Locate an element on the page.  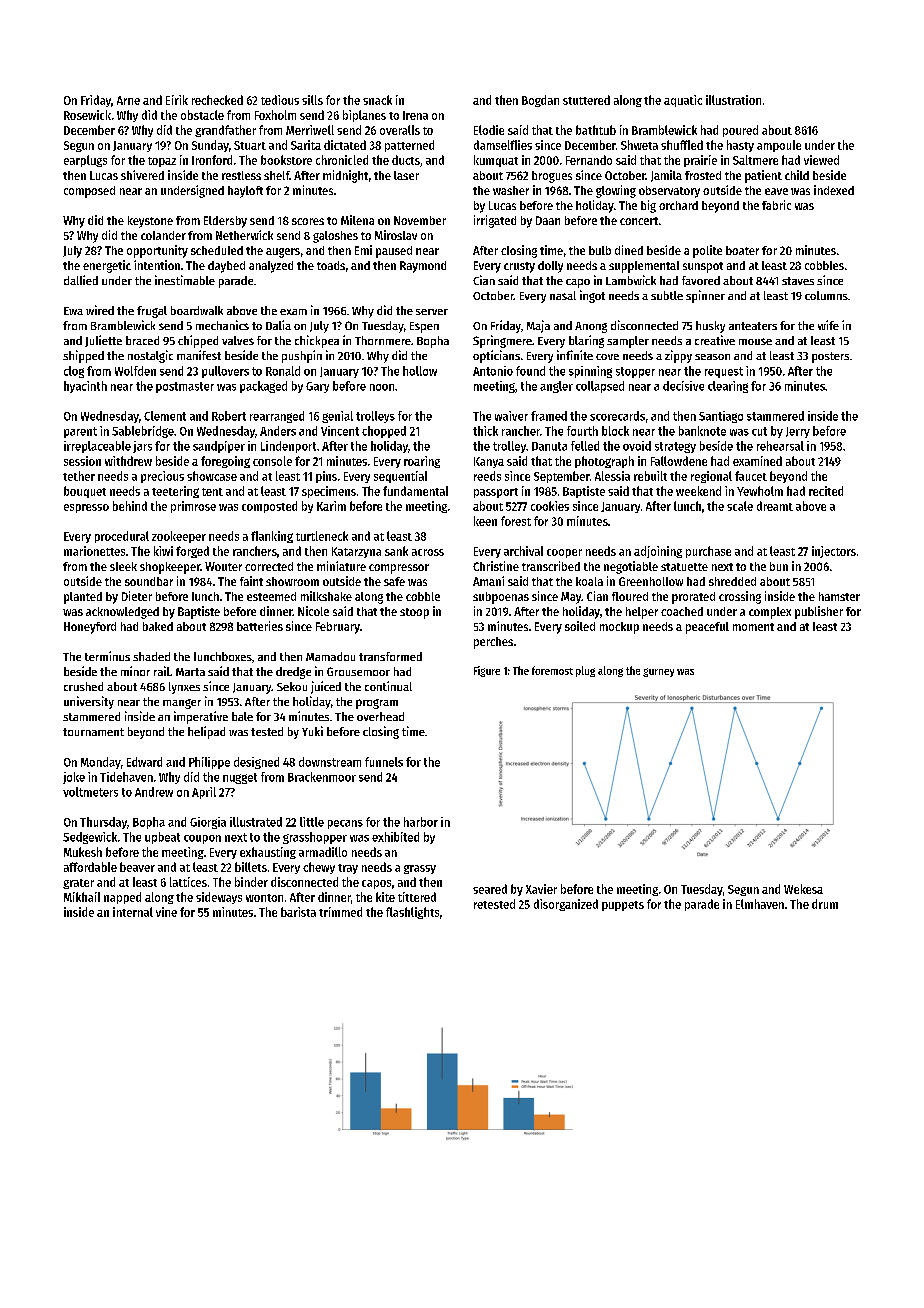
vine is located at coordinates (166, 912).
